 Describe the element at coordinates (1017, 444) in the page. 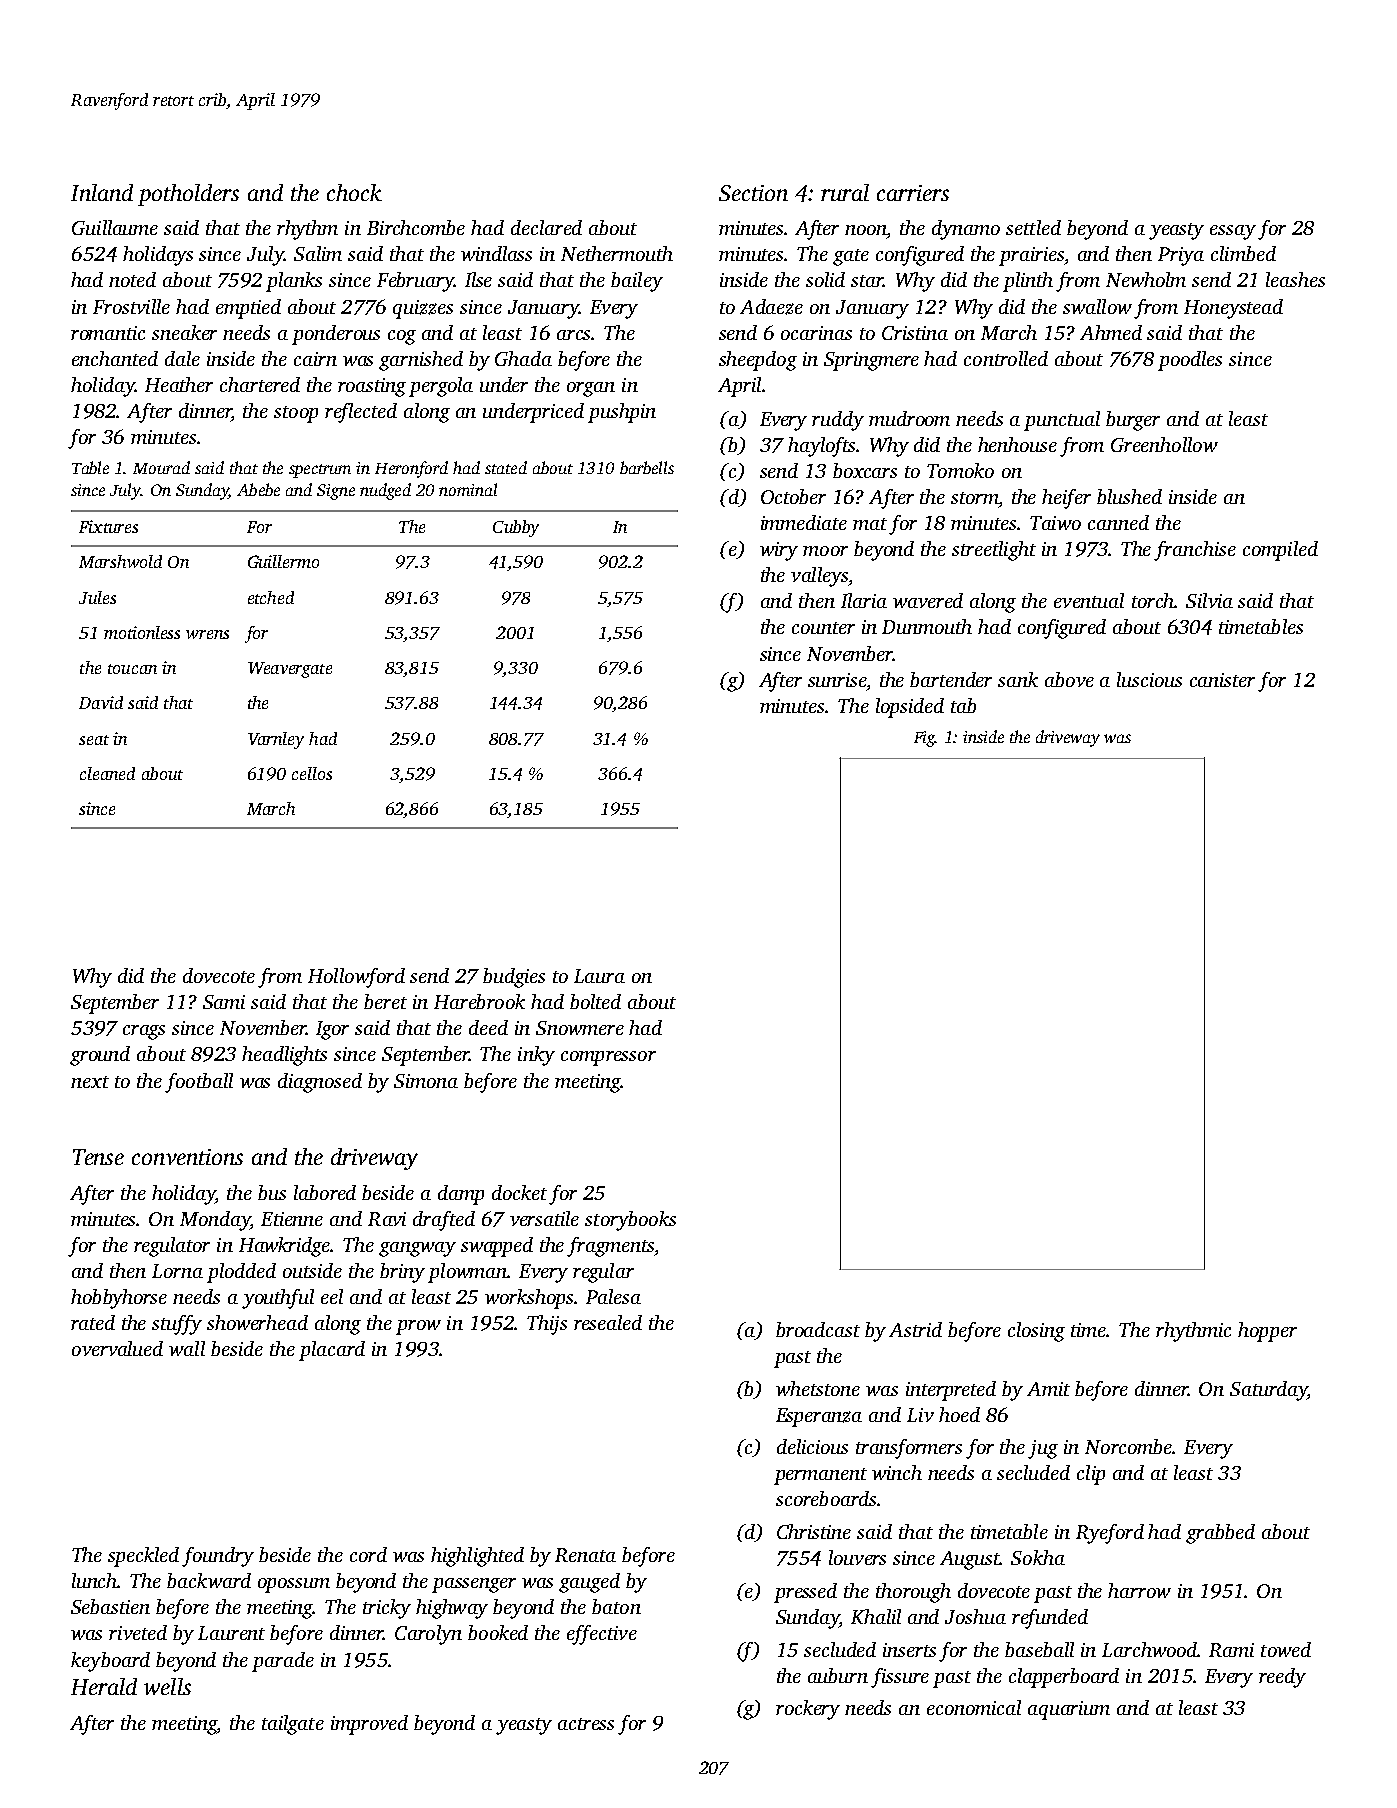

I see `henhouse` at that location.
